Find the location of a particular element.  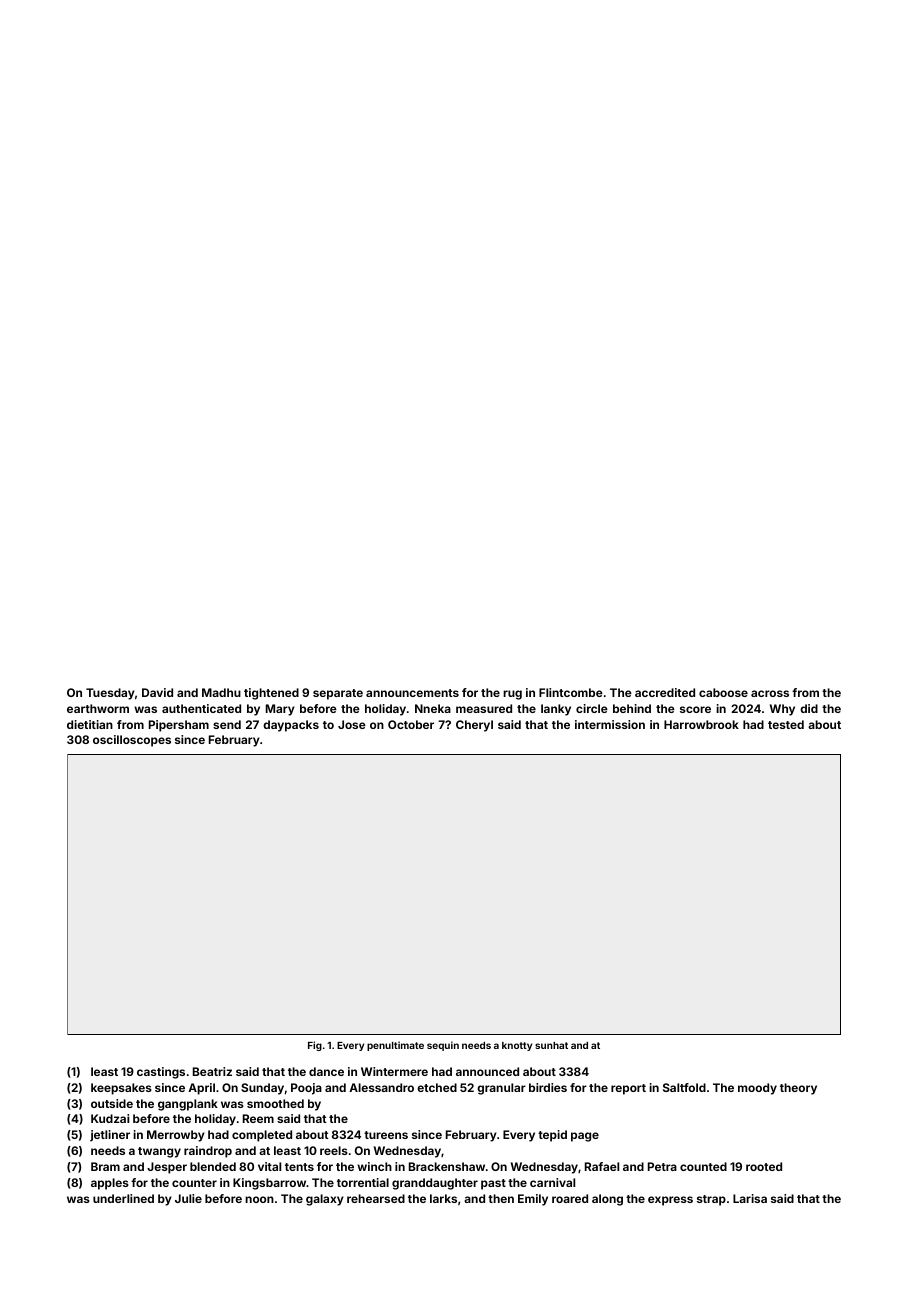

did is located at coordinates (809, 708).
